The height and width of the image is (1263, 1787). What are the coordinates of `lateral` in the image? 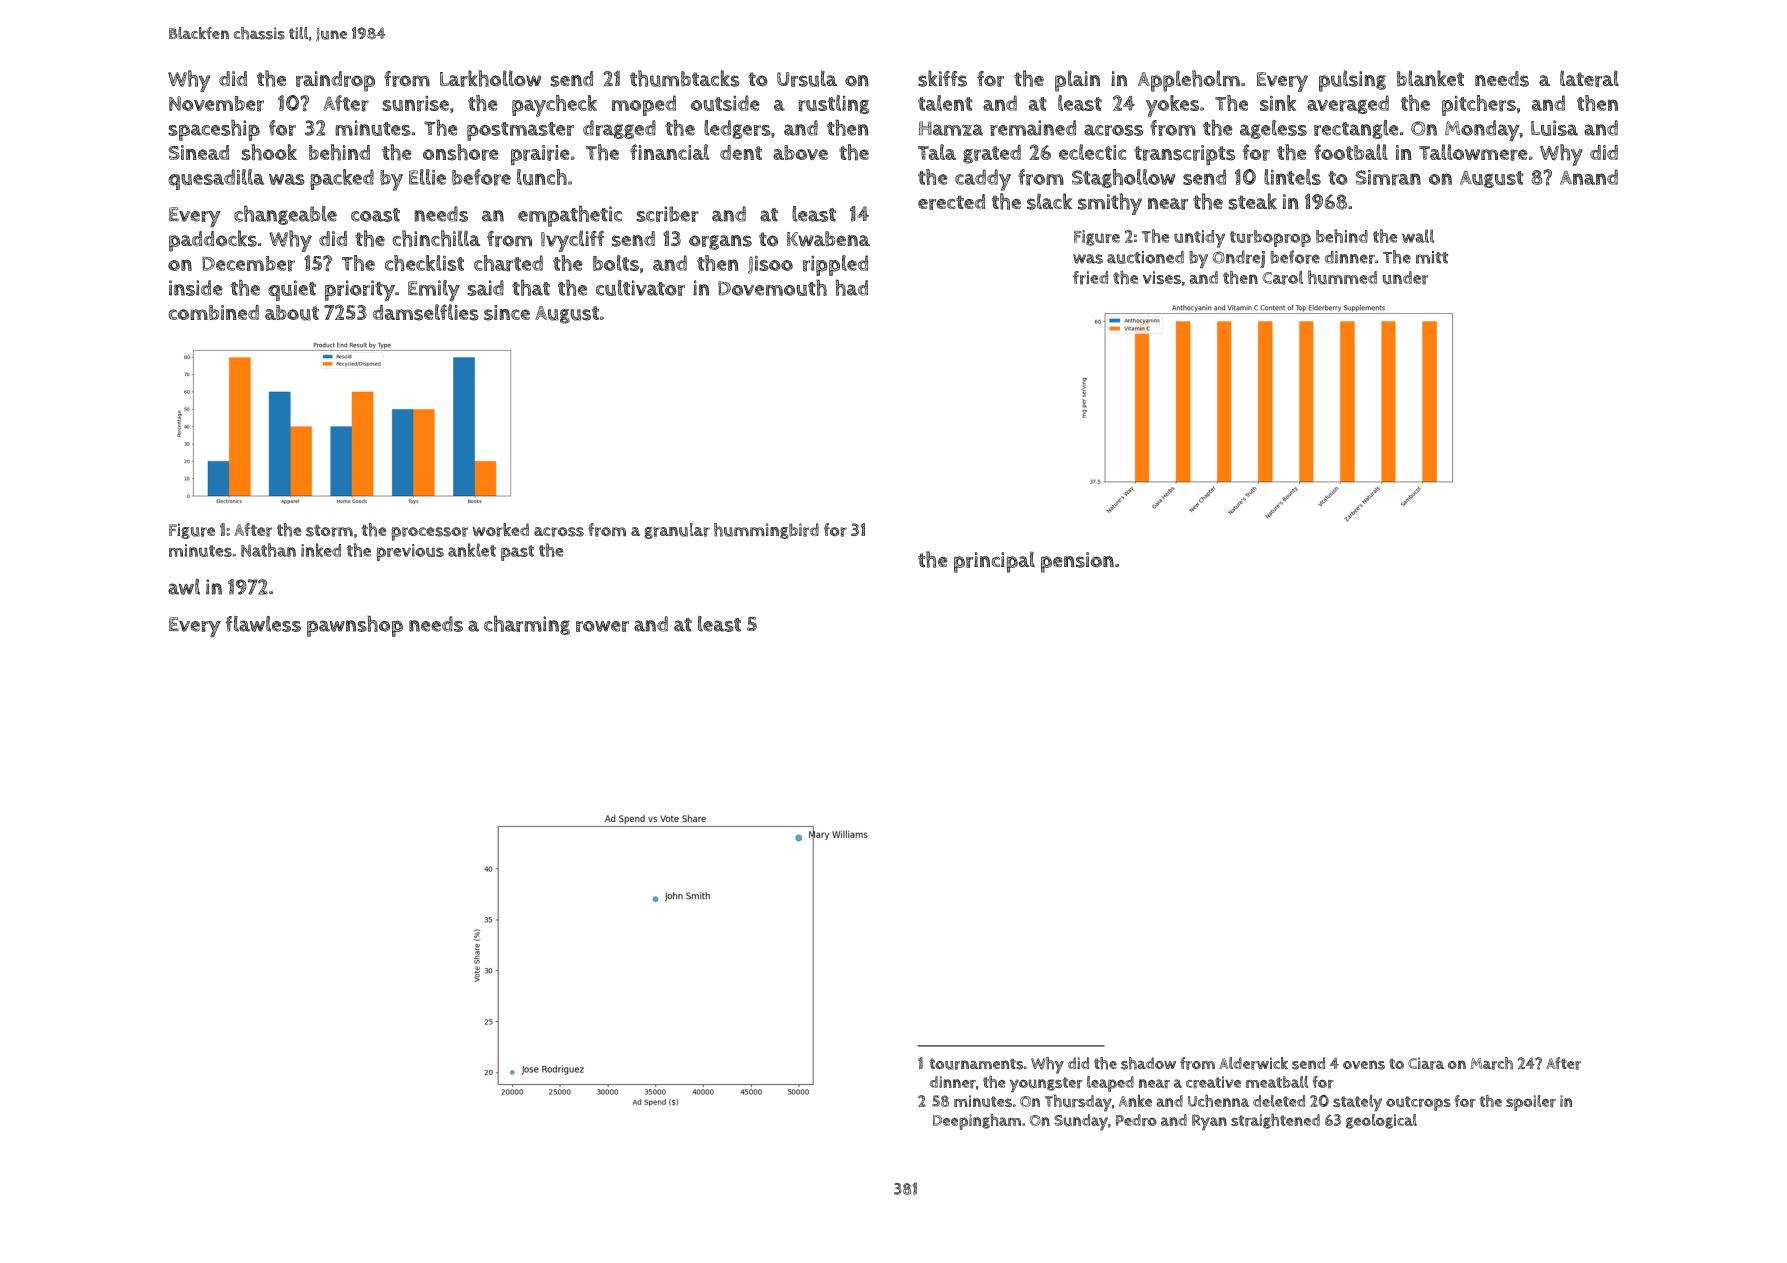 It's located at (1589, 78).
